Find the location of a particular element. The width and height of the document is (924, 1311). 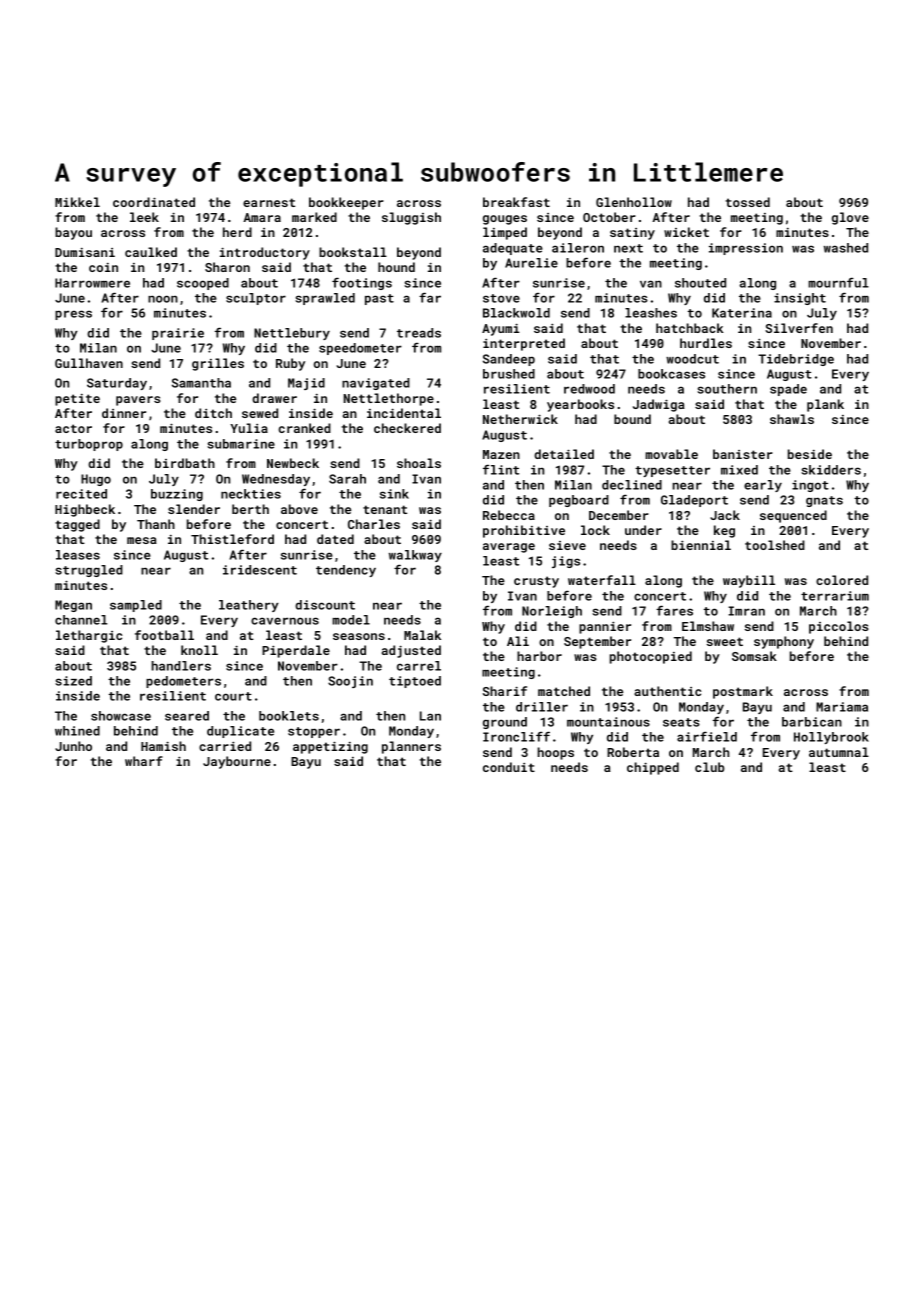

ditch is located at coordinates (213, 413).
